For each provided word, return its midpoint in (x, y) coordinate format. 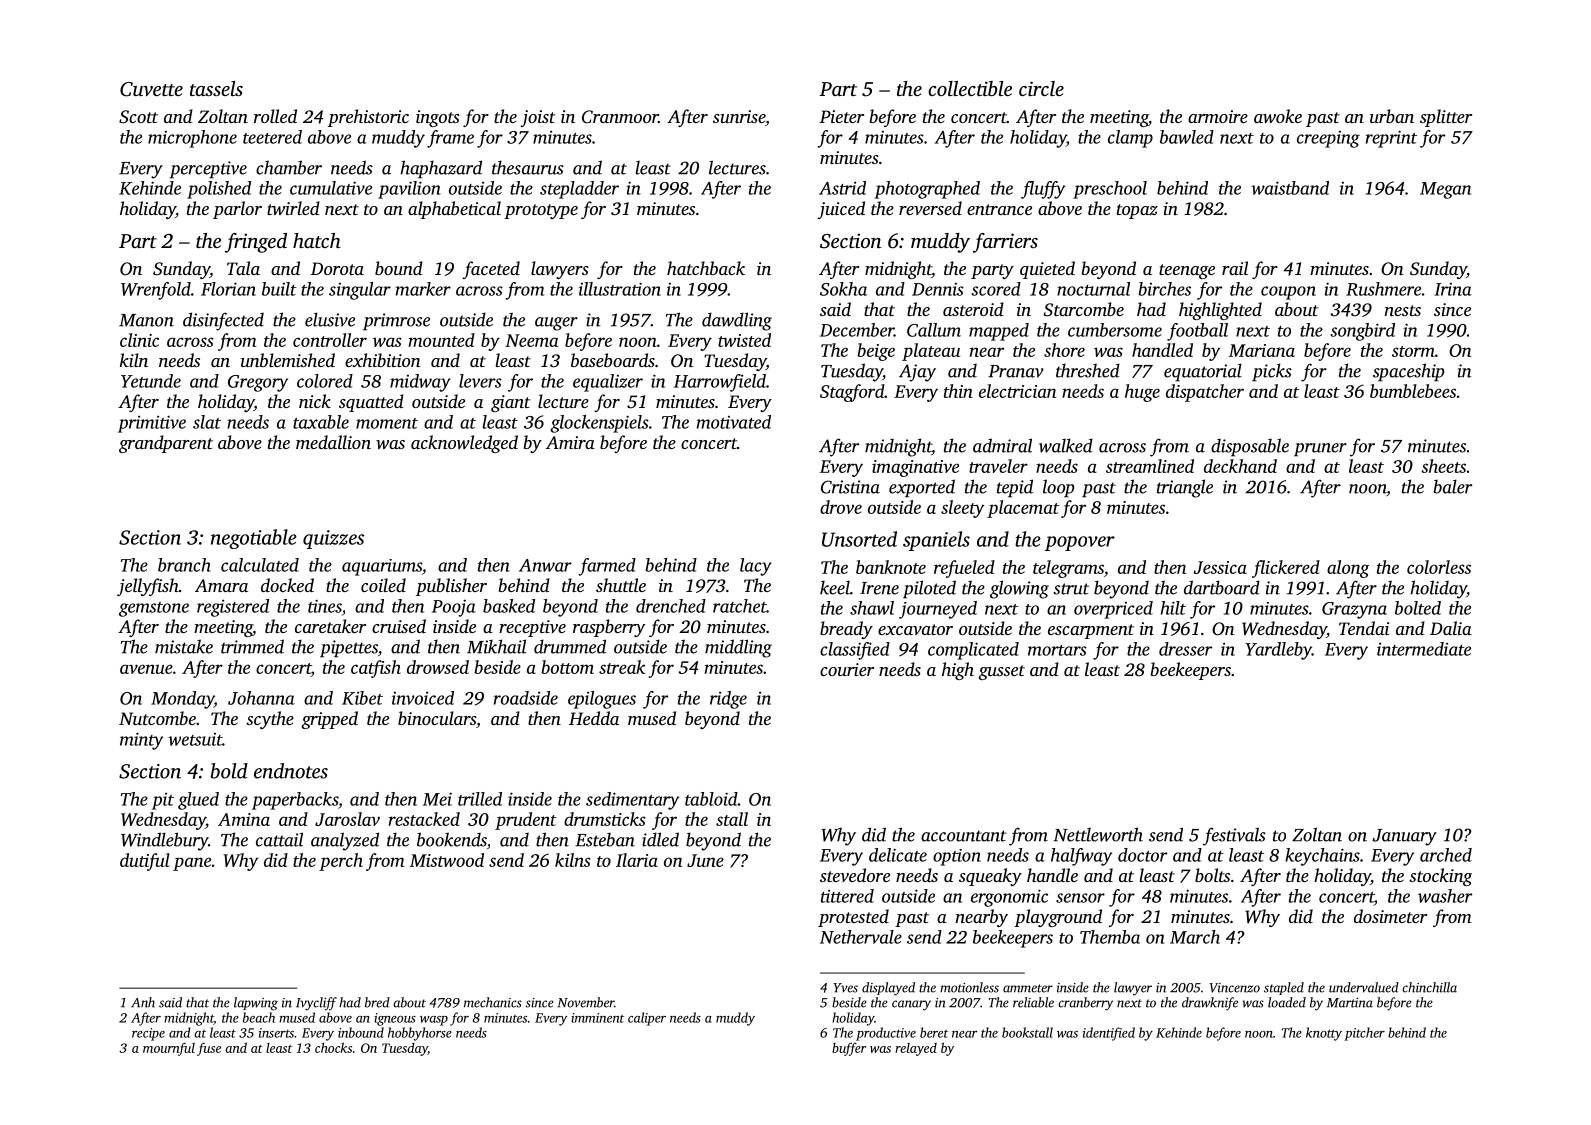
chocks (333, 1047)
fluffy (1043, 190)
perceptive (208, 170)
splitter (1446, 118)
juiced (841, 210)
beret (934, 1032)
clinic (139, 340)
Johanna (261, 698)
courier (847, 669)
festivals (1234, 836)
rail (1235, 268)
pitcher (1364, 1034)
